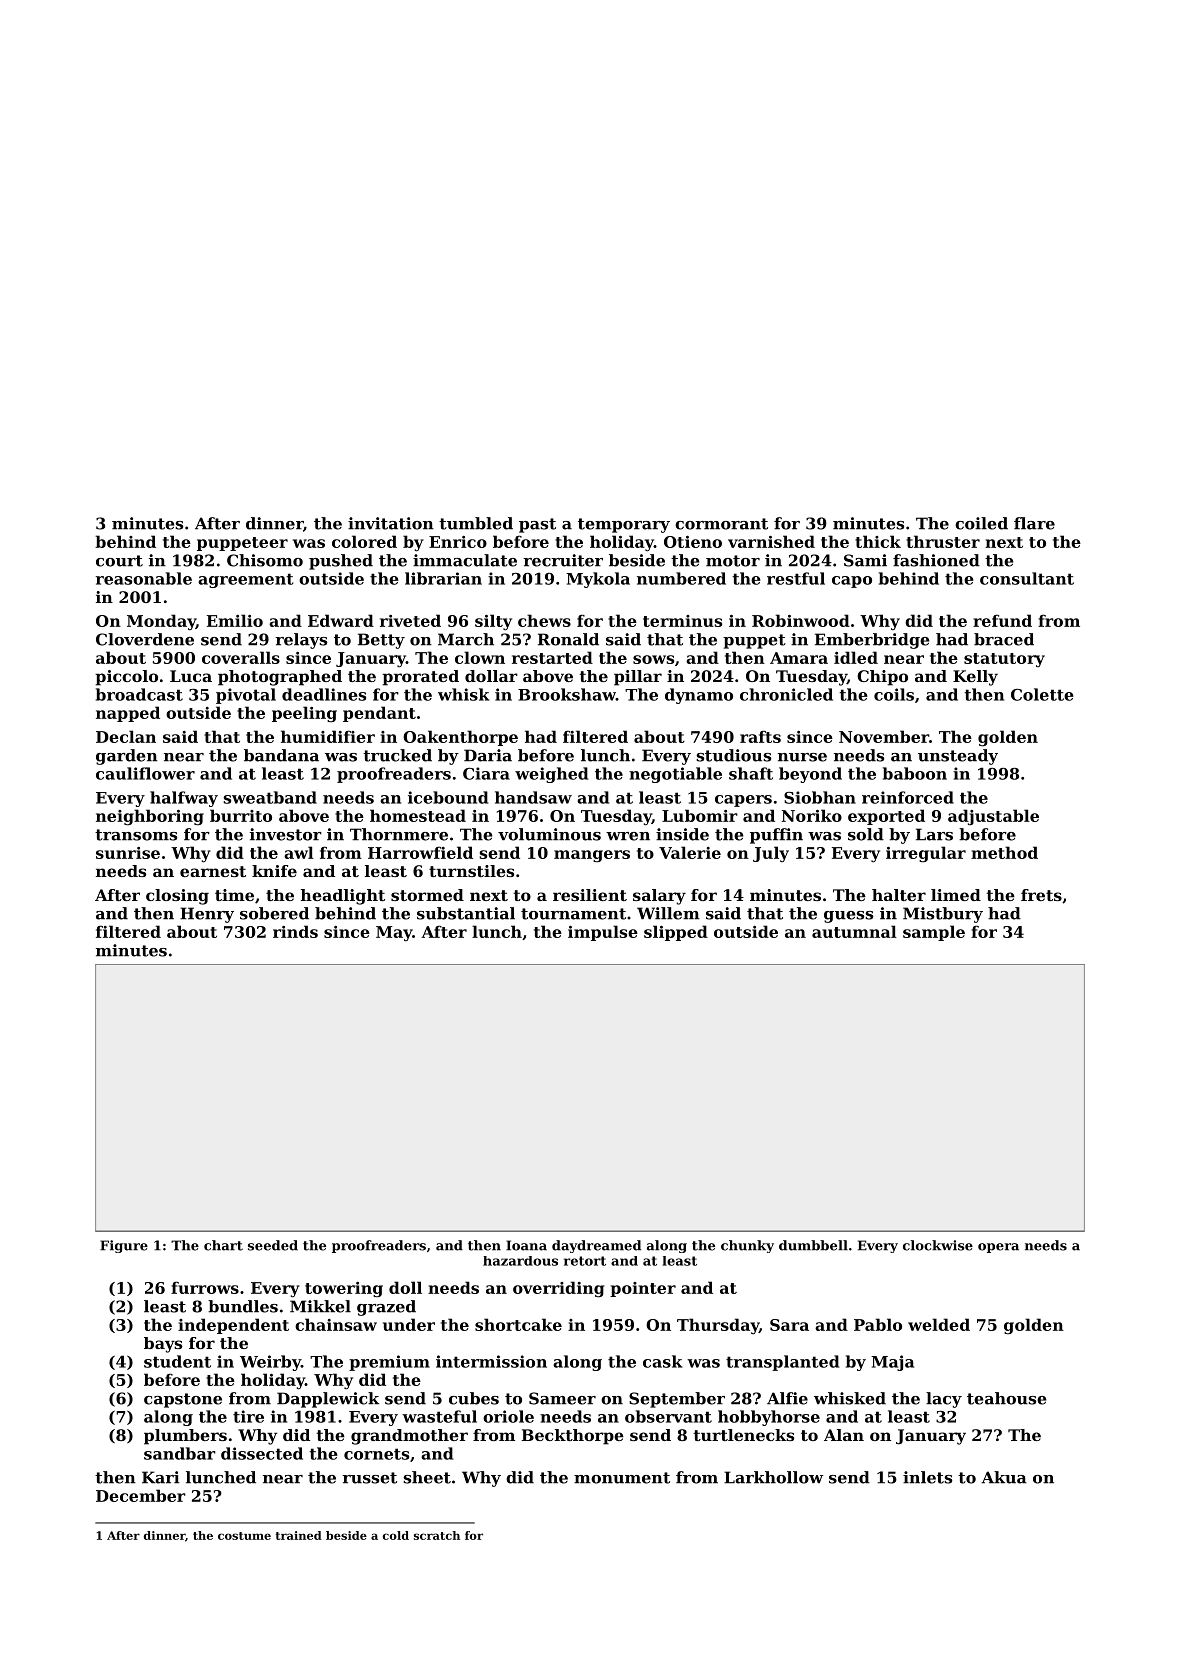 This document has height=1669, width=1180. I want to click on costume, so click(244, 1536).
